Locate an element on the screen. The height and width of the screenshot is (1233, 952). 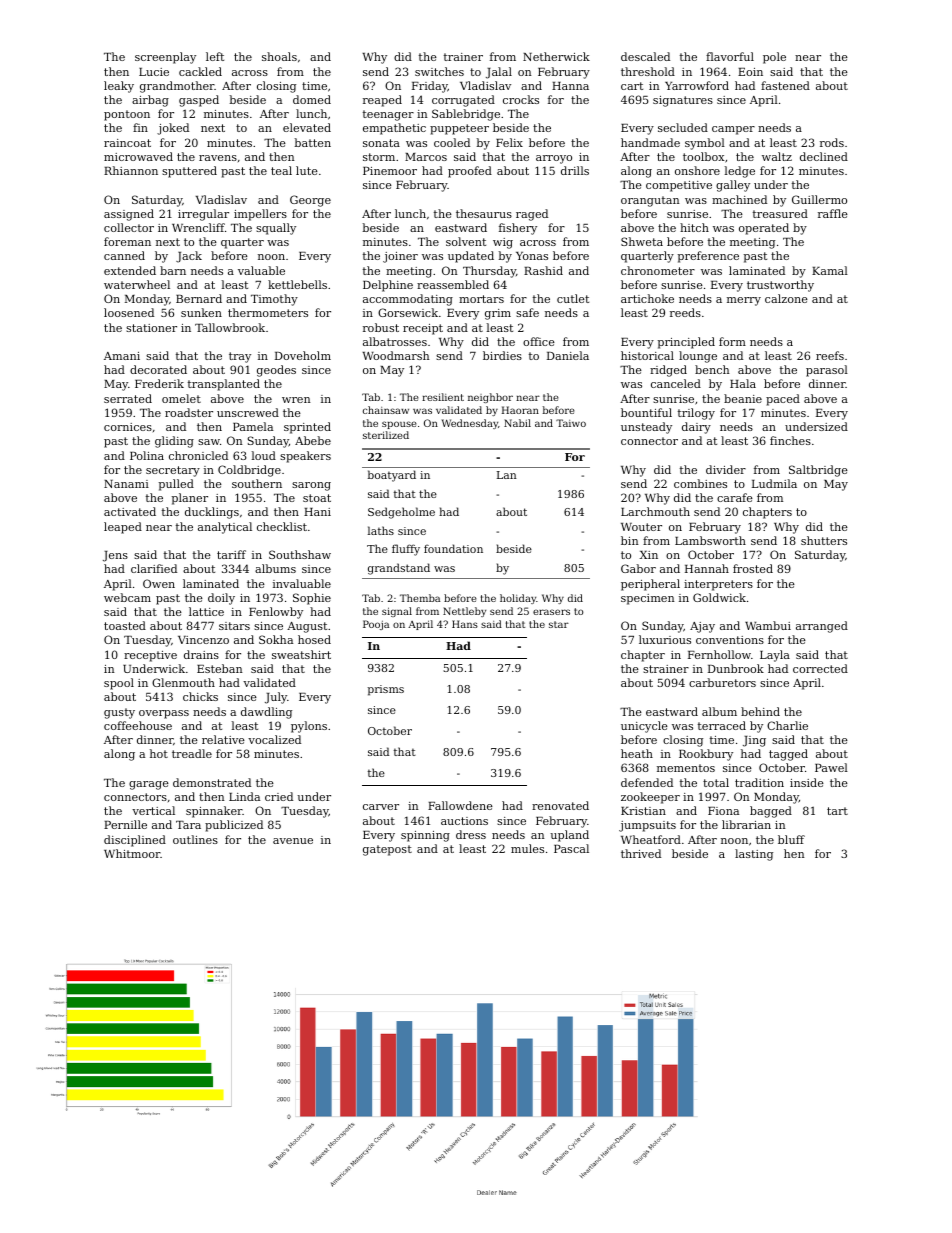
mortars is located at coordinates (481, 299).
